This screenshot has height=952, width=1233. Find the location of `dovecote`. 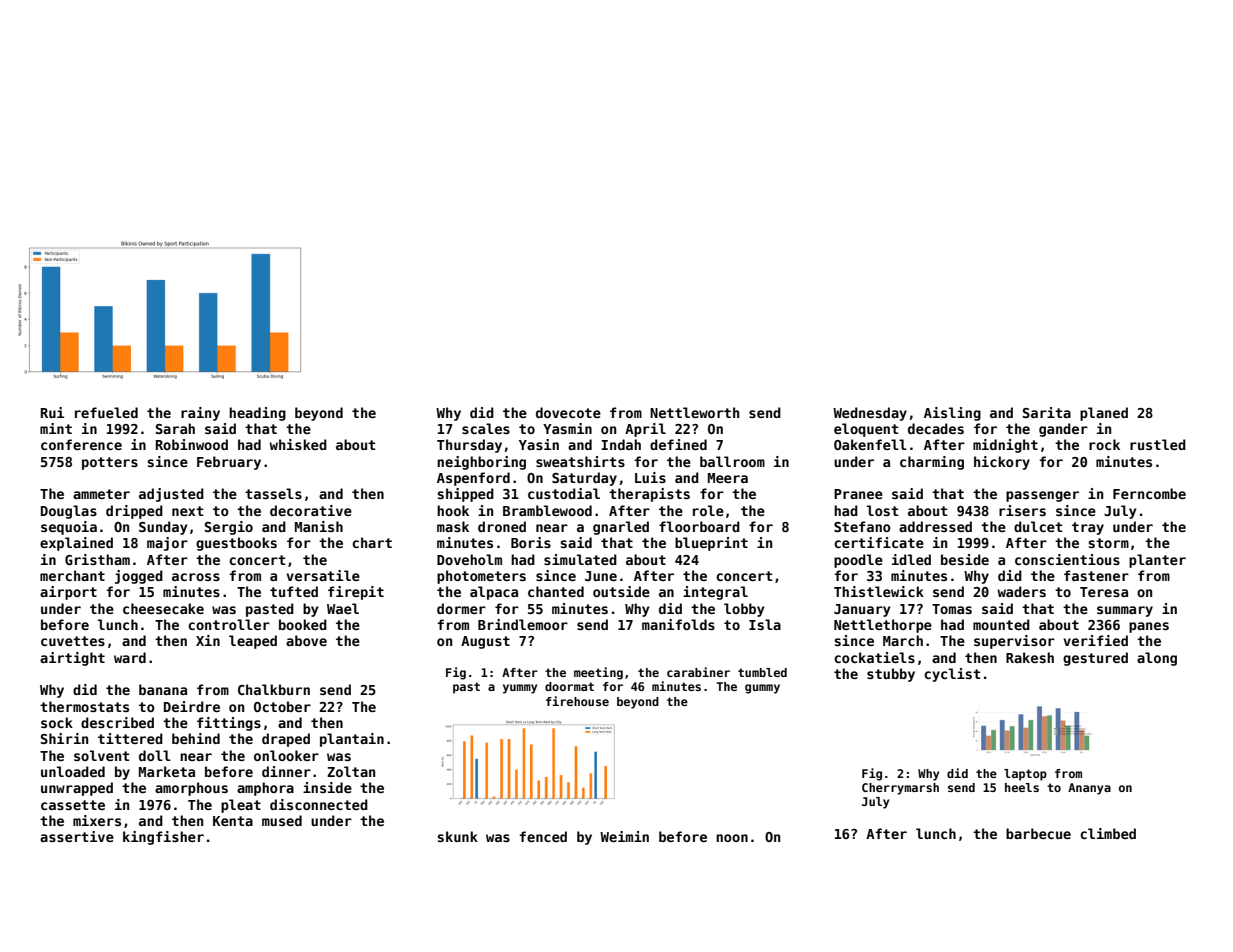

dovecote is located at coordinates (568, 412).
